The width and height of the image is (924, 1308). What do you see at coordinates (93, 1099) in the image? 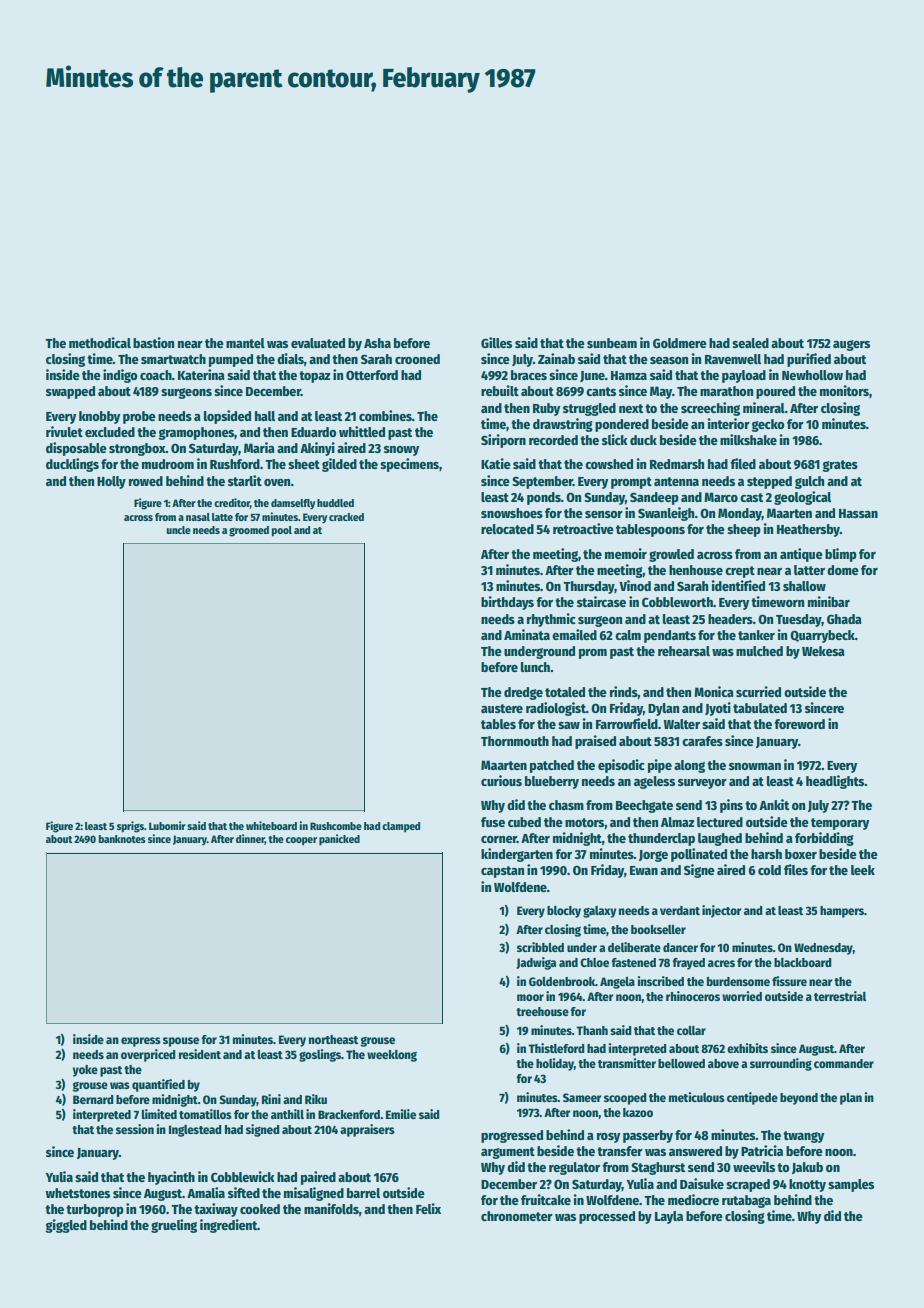
I see `Bernard` at bounding box center [93, 1099].
